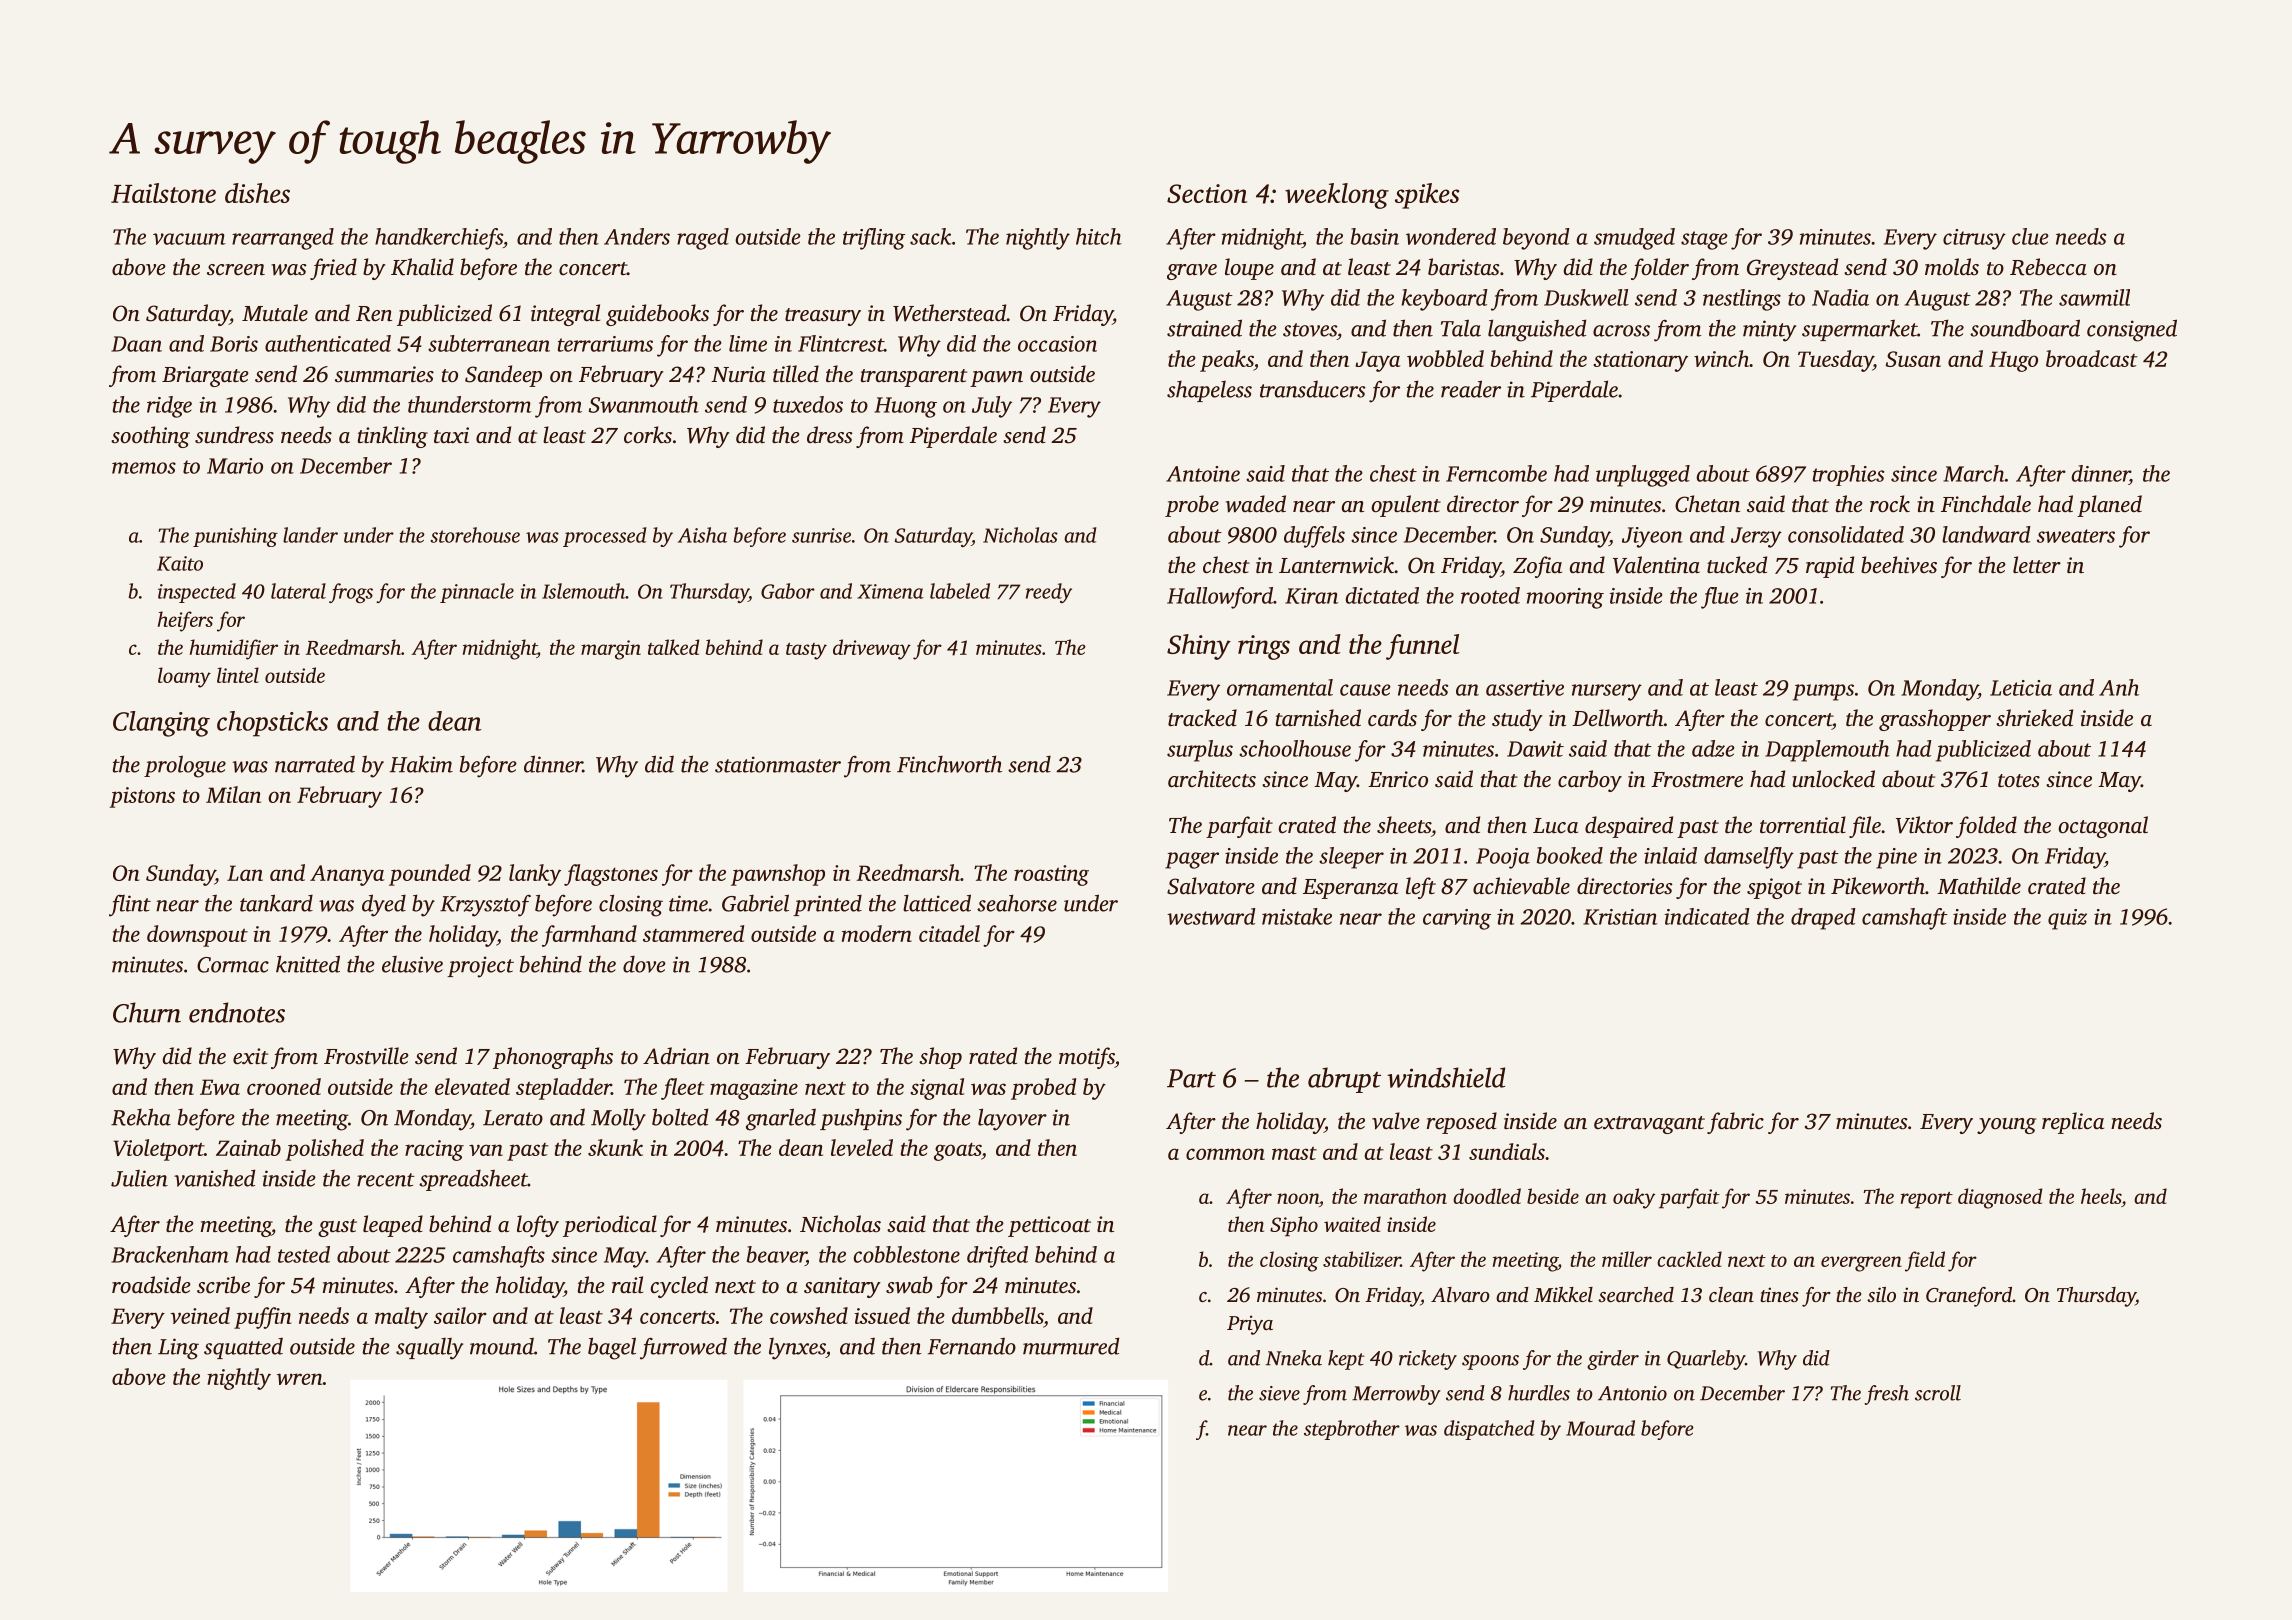  Describe the element at coordinates (1295, 748) in the screenshot. I see `schoolhouse` at that location.
